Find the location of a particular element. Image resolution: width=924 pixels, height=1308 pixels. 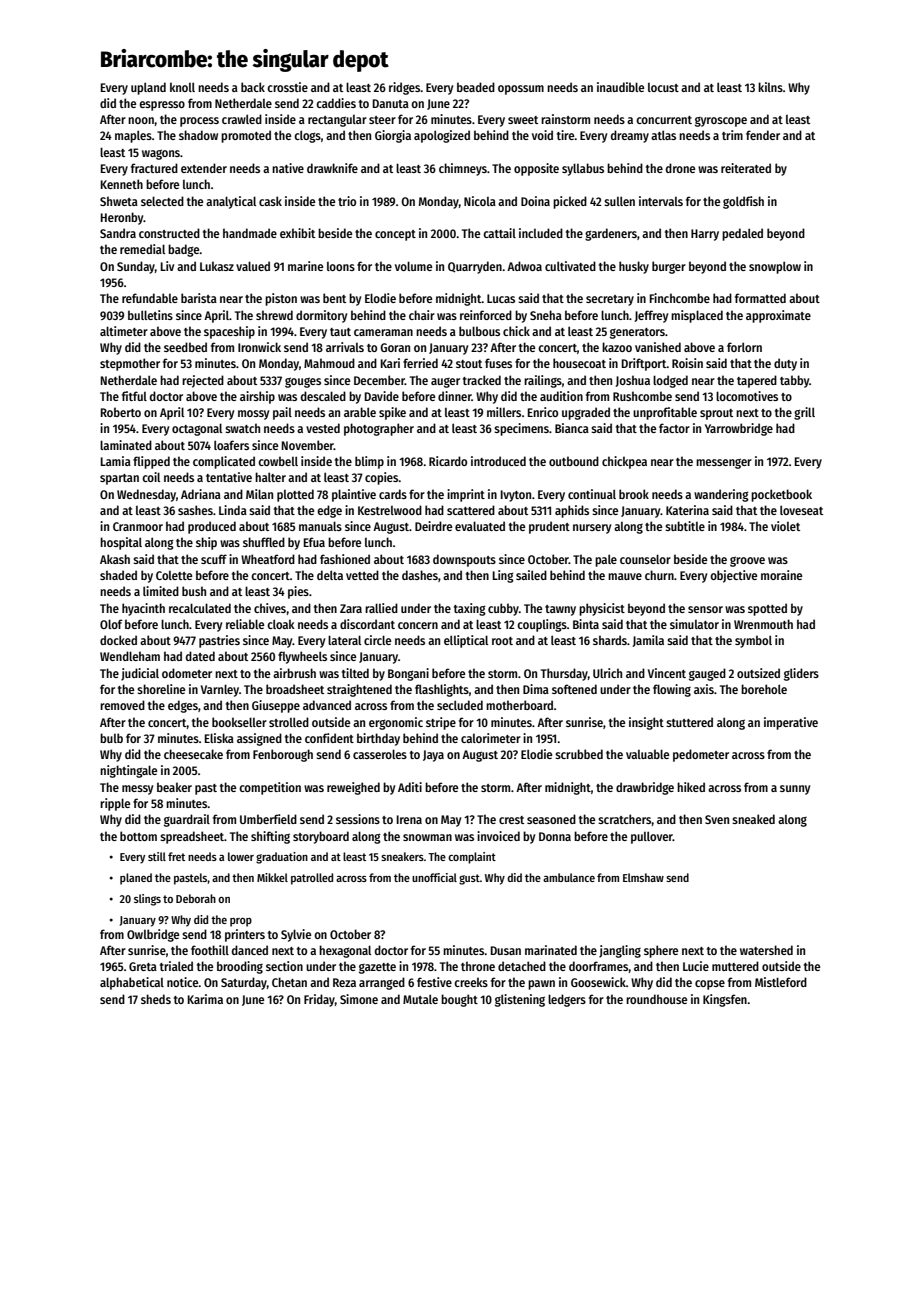

Simone is located at coordinates (359, 999).
